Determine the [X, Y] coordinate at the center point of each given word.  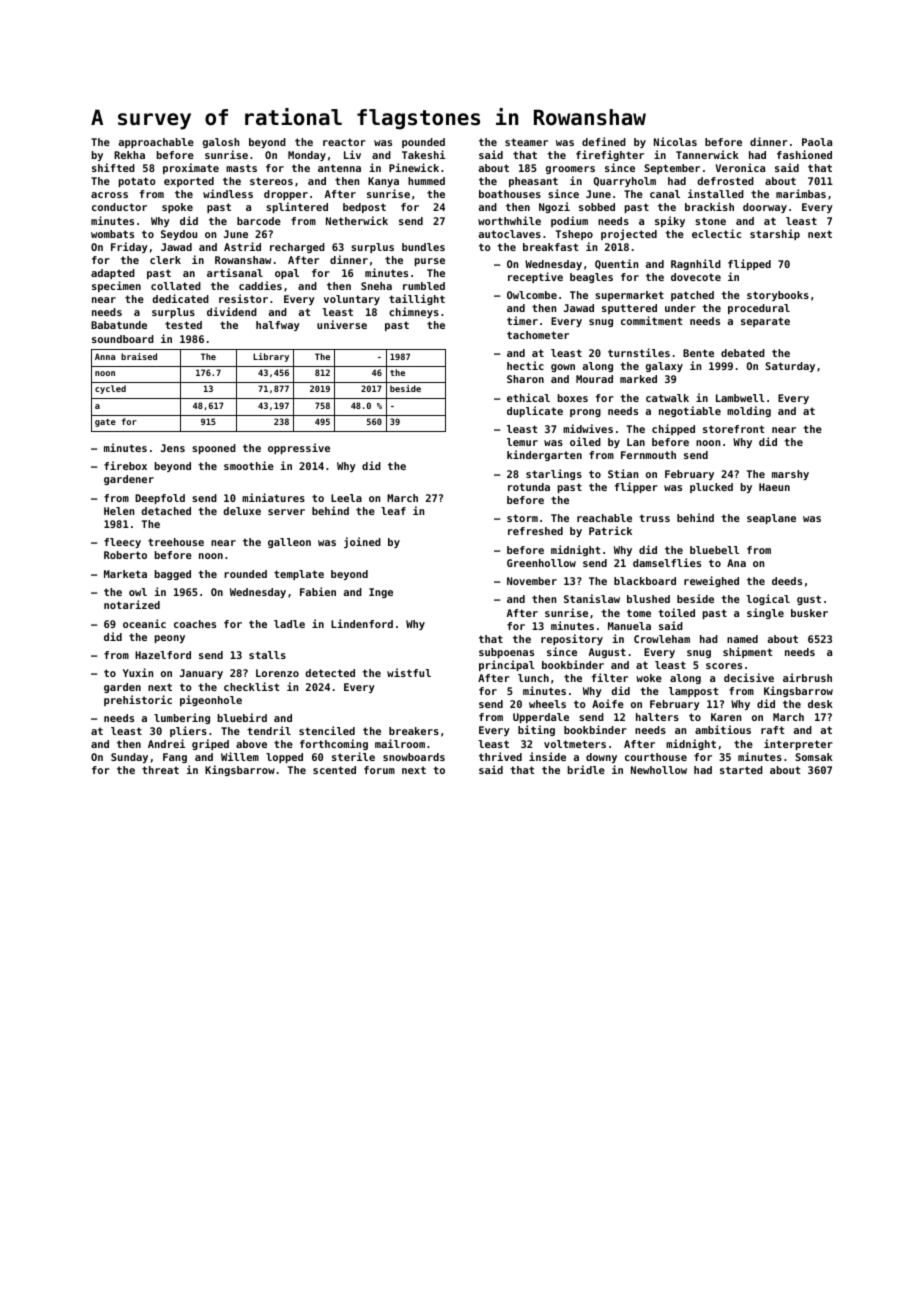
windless [228, 193]
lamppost [693, 692]
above [251, 744]
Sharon [525, 379]
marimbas [801, 193]
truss [654, 518]
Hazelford [163, 655]
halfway [278, 326]
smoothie [249, 465]
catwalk [667, 398]
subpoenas [506, 653]
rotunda [529, 487]
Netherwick [357, 220]
